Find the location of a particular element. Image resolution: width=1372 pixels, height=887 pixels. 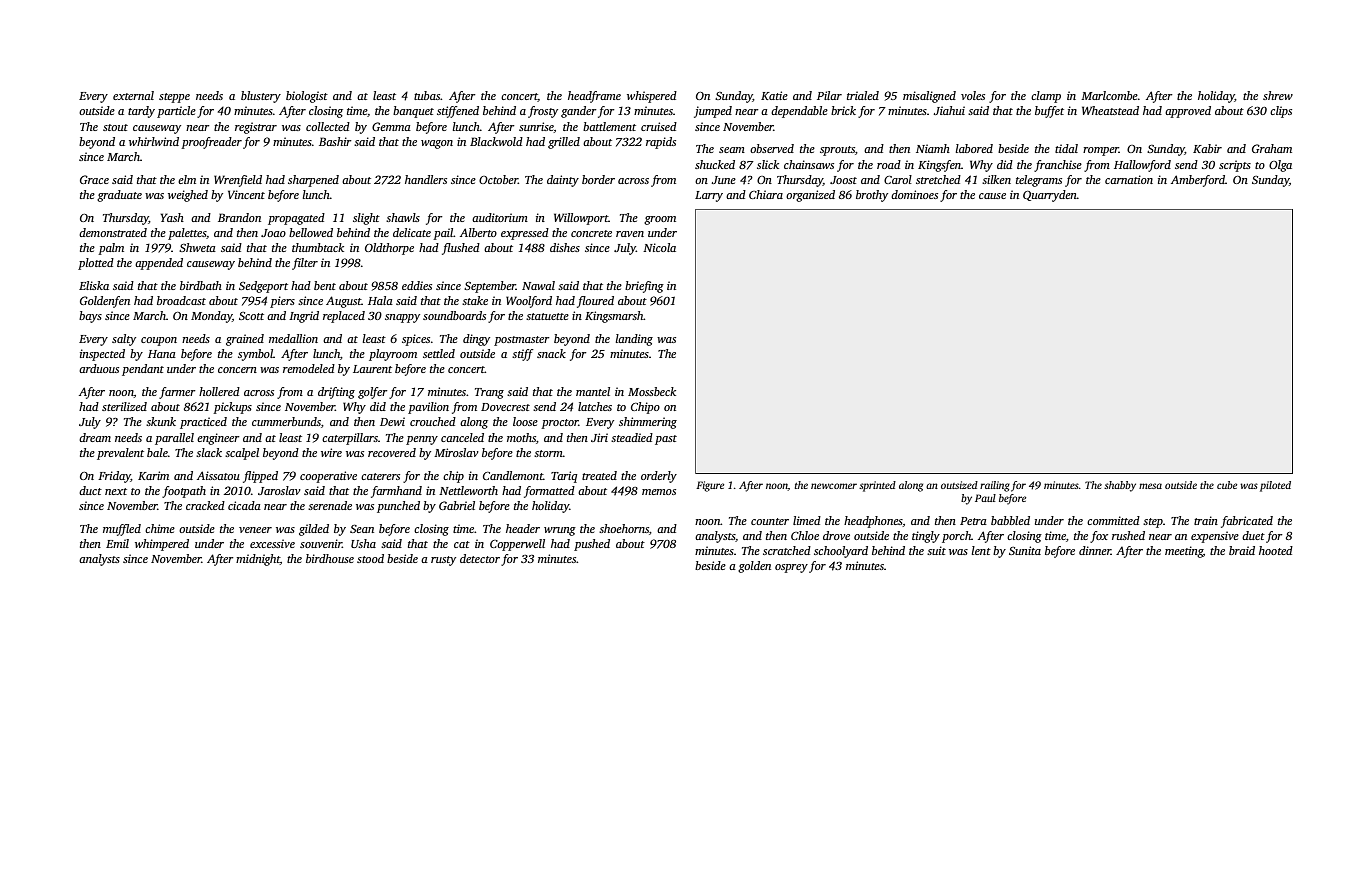

tubas is located at coordinates (427, 95).
